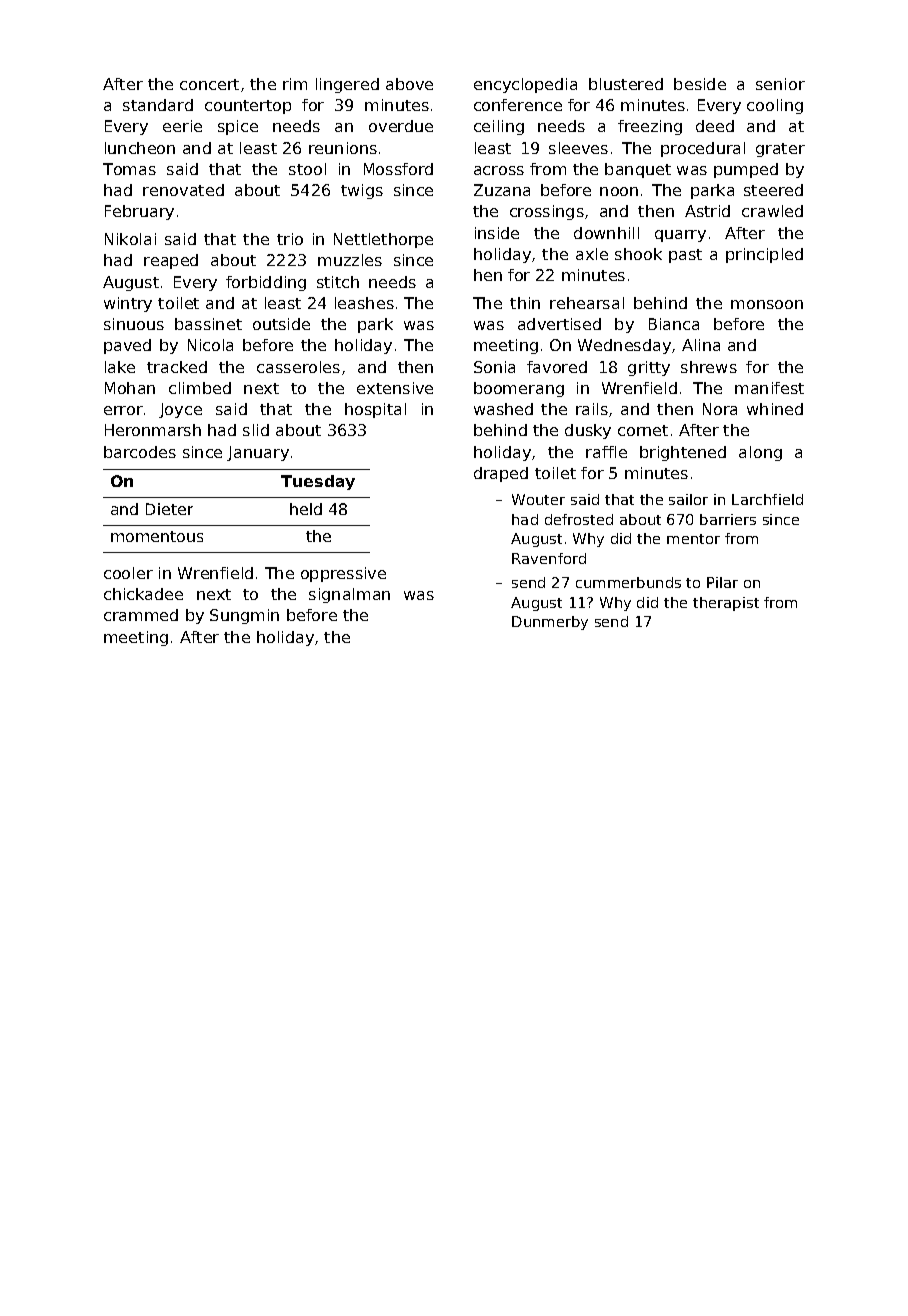 Image resolution: width=908 pixels, height=1316 pixels. Describe the element at coordinates (129, 169) in the document. I see `Tomas` at that location.
